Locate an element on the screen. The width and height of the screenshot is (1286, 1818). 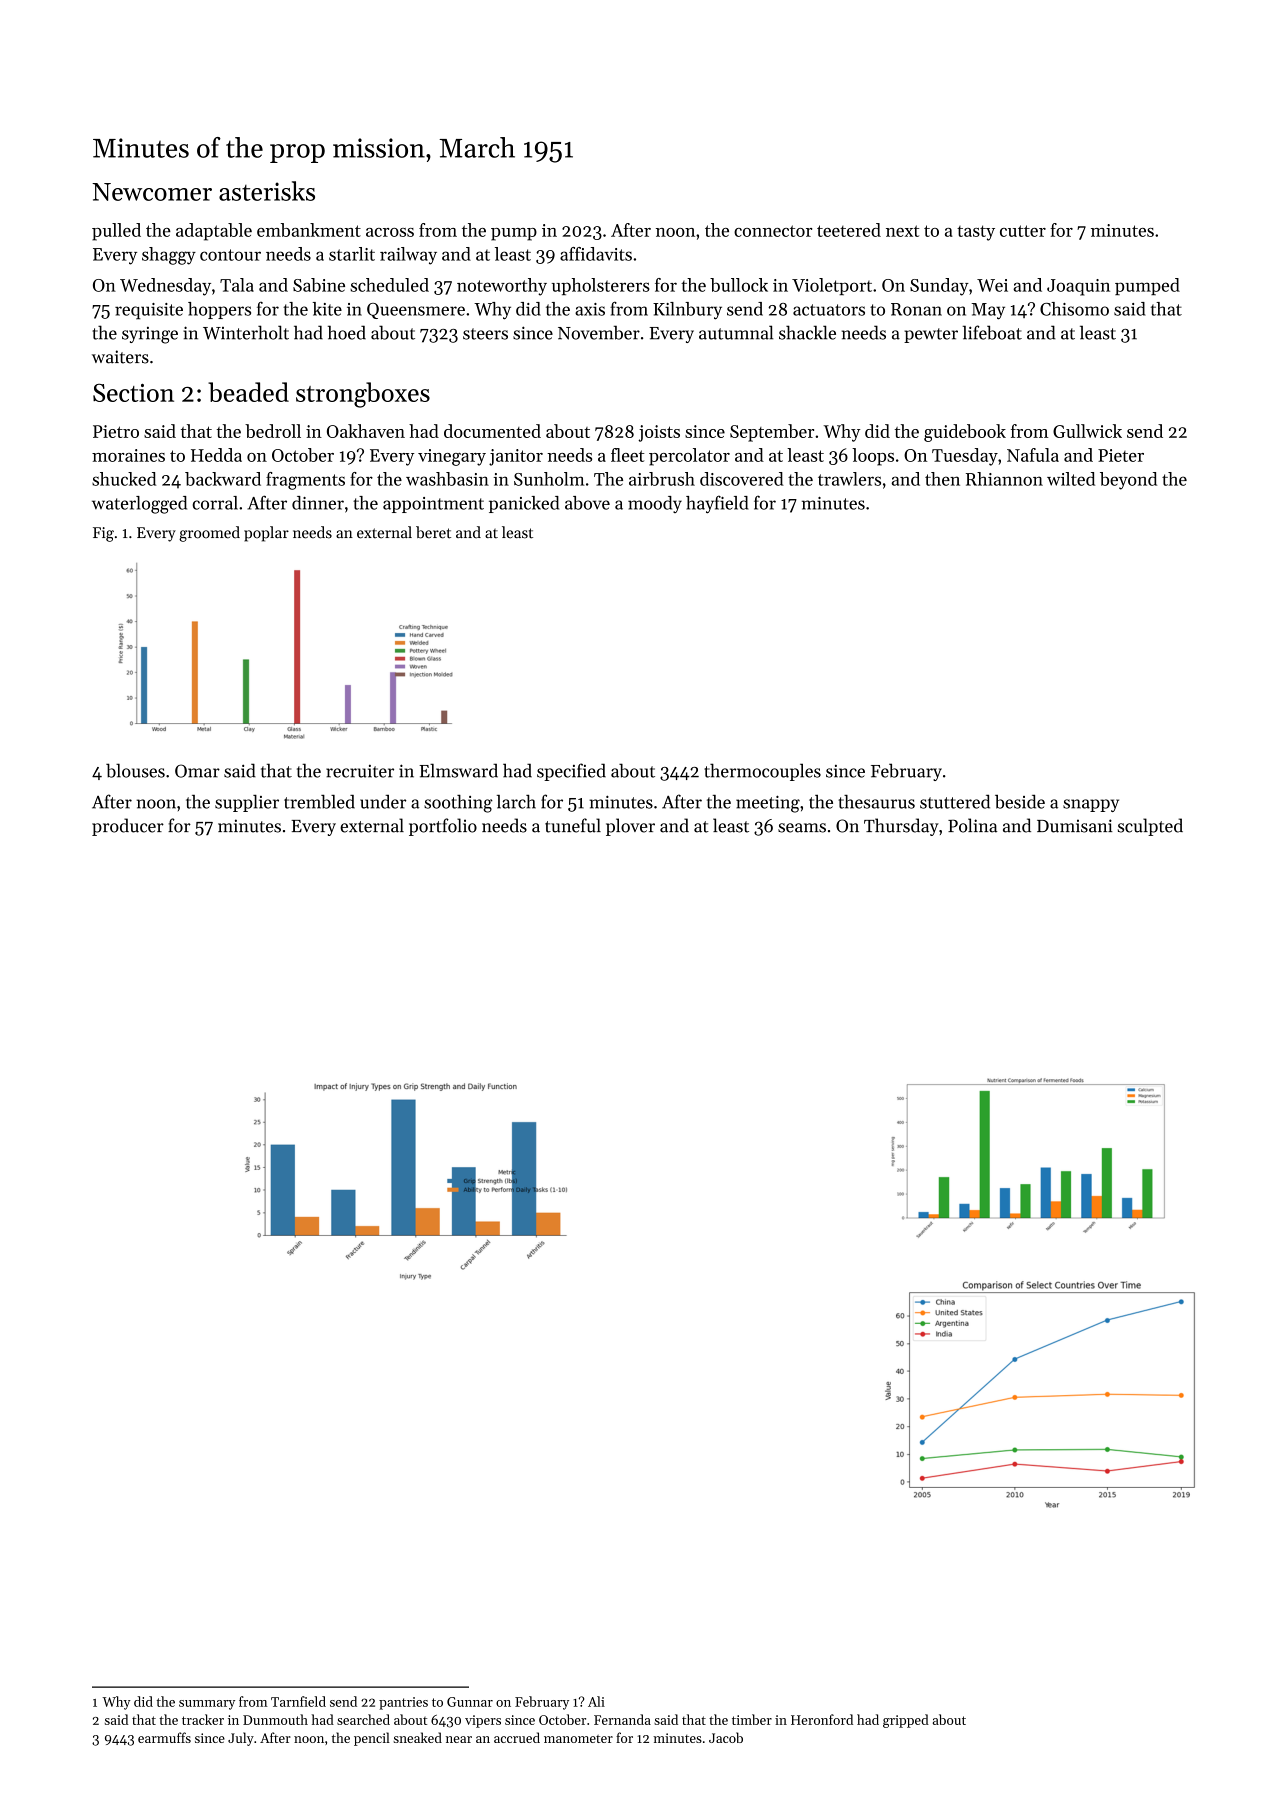
Tarnfield is located at coordinates (298, 1701).
